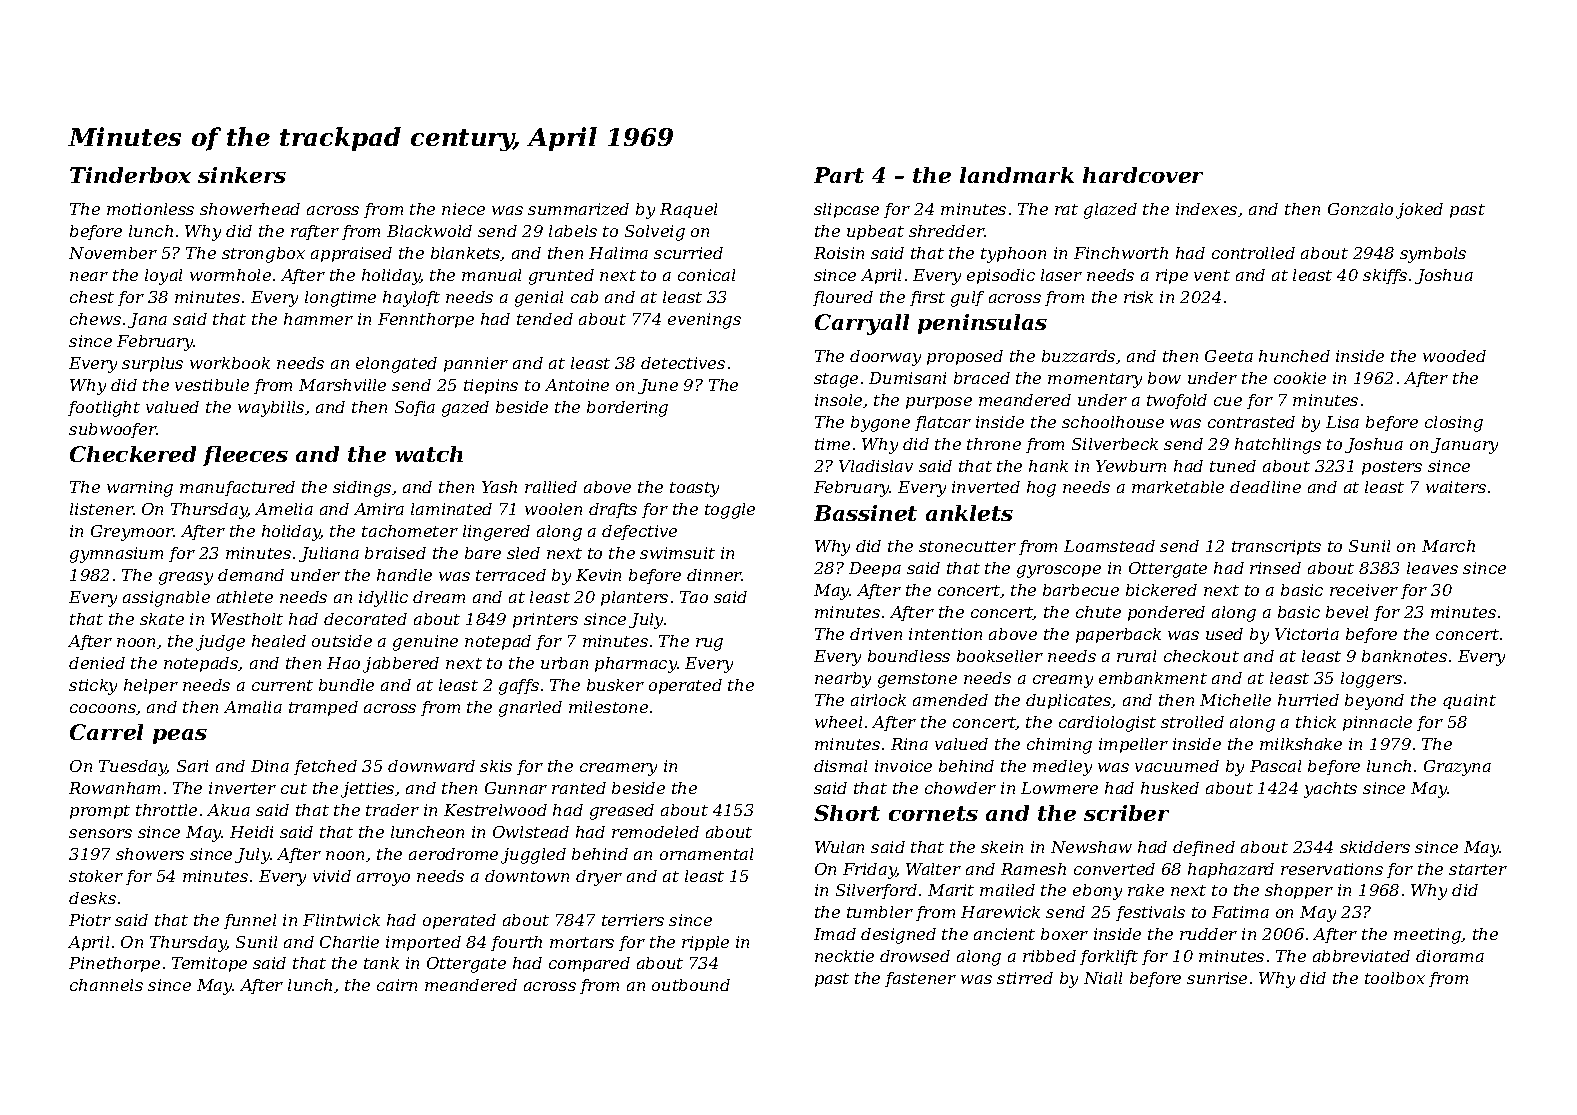  Describe the element at coordinates (1081, 590) in the page. I see `barbecue` at that location.
